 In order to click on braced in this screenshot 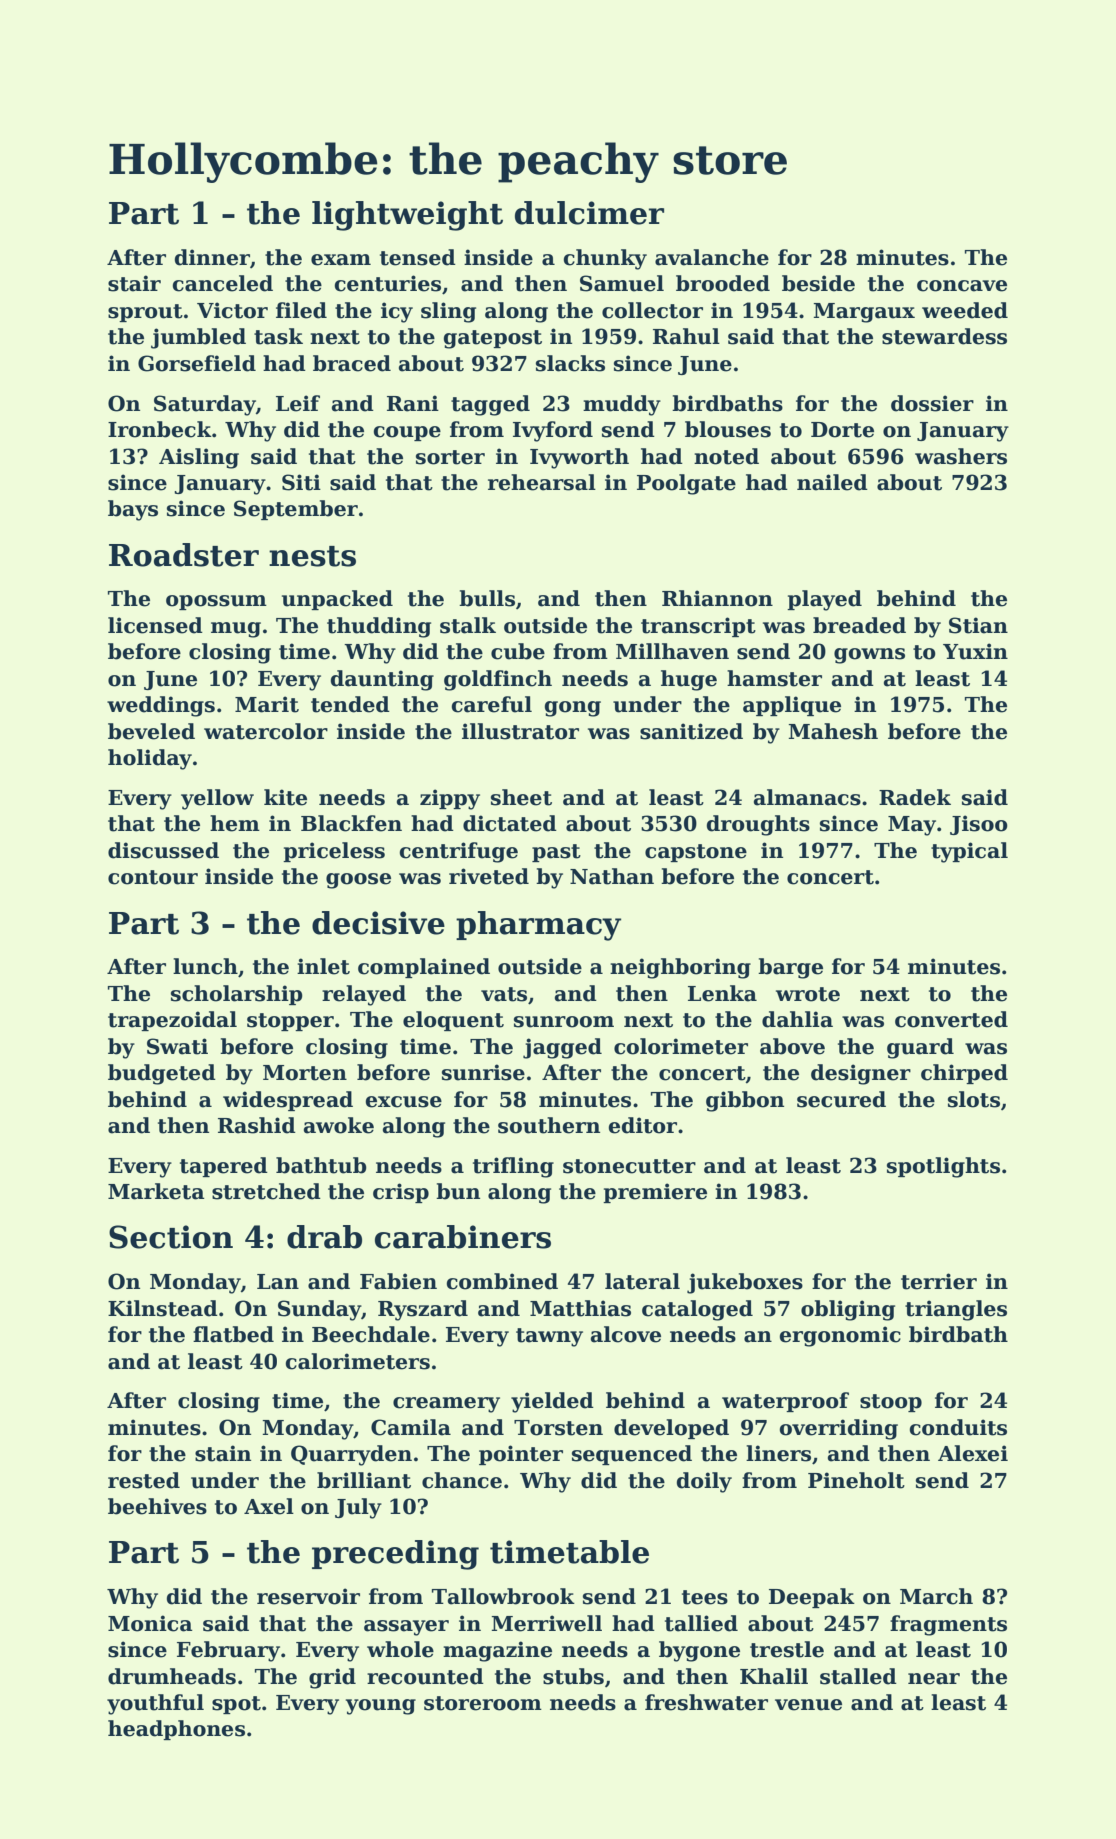, I will do `click(352, 363)`.
